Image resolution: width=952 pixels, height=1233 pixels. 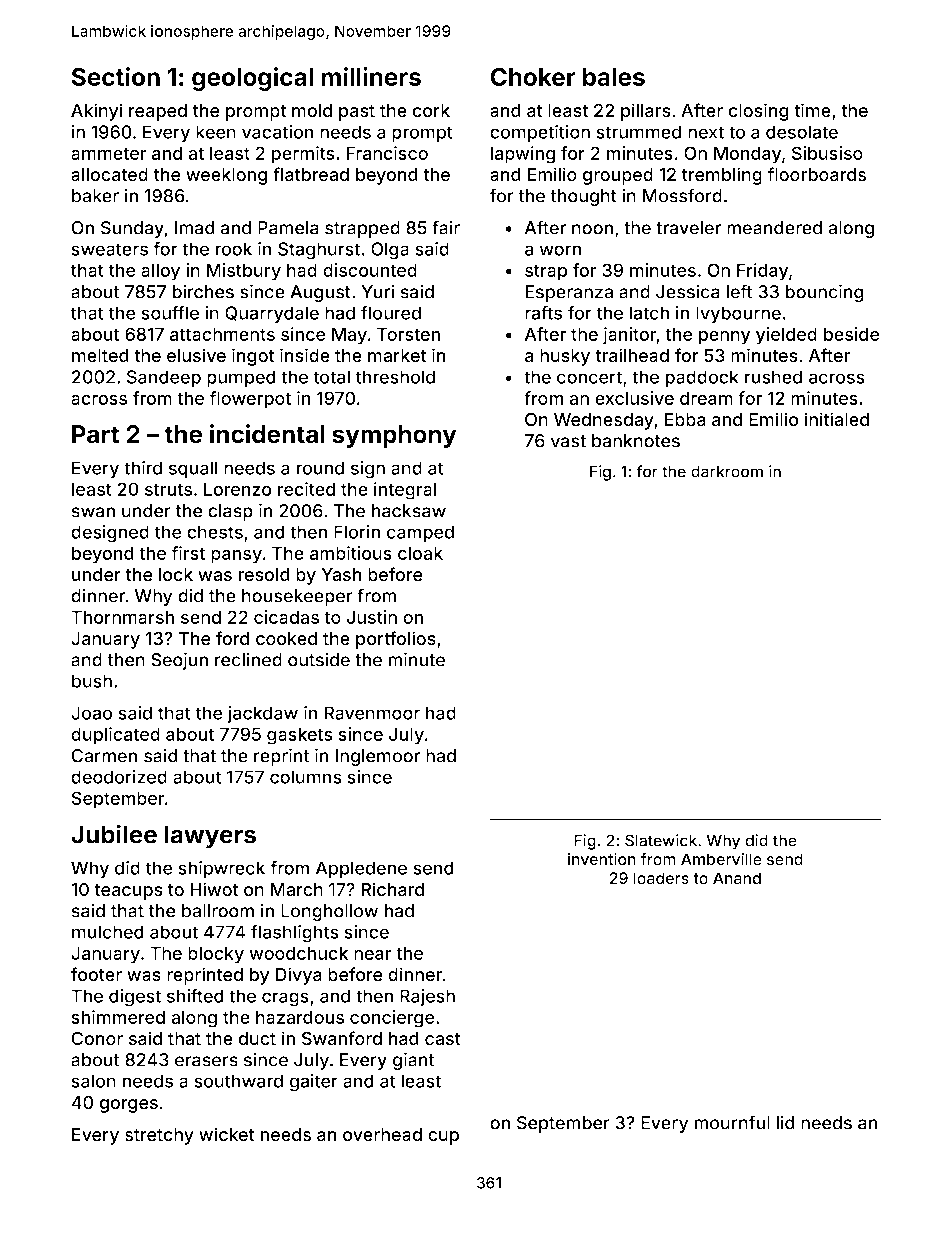 I want to click on symphony, so click(x=394, y=436).
